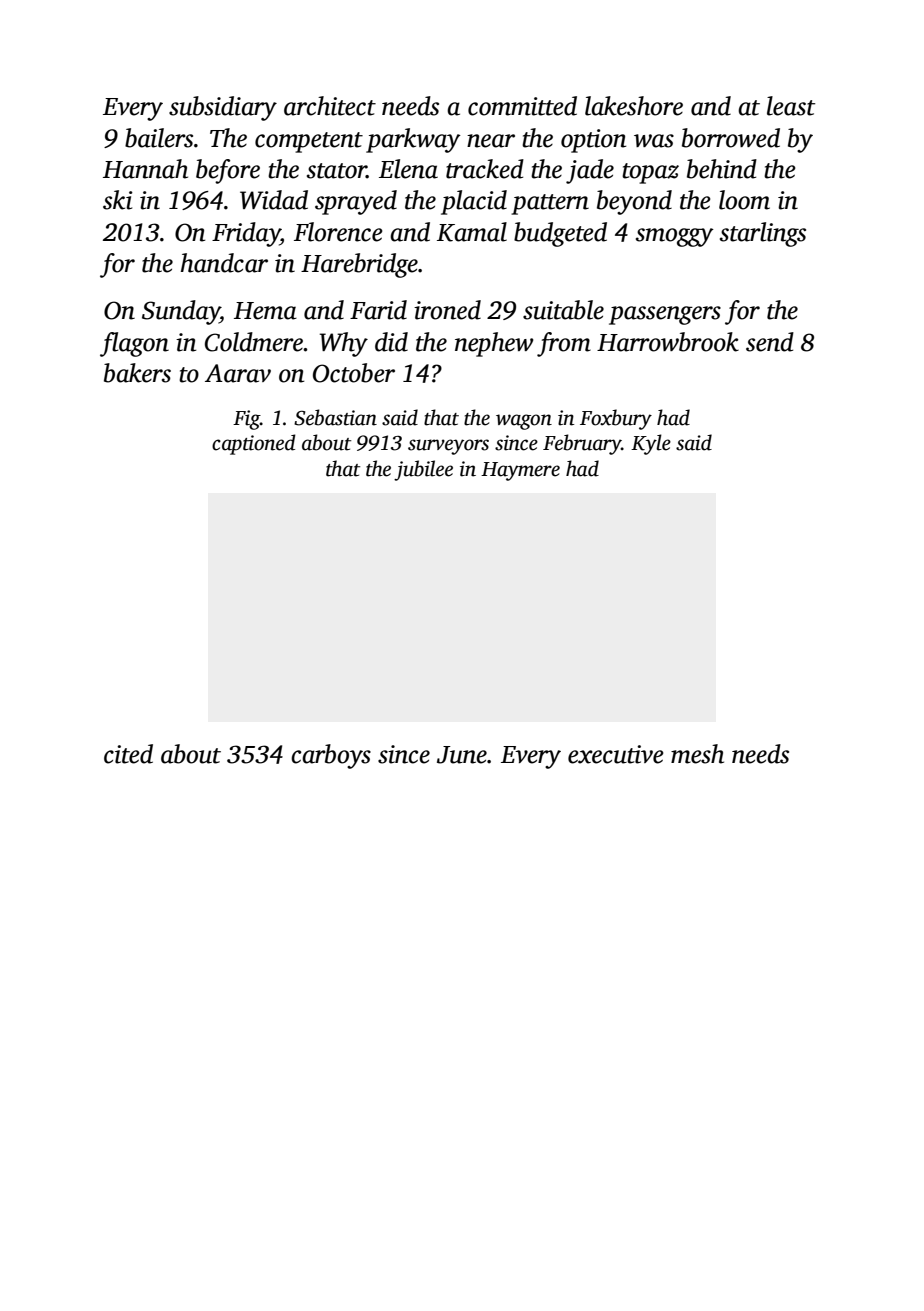 The width and height of the document is (924, 1311). I want to click on Foxbury, so click(616, 419).
